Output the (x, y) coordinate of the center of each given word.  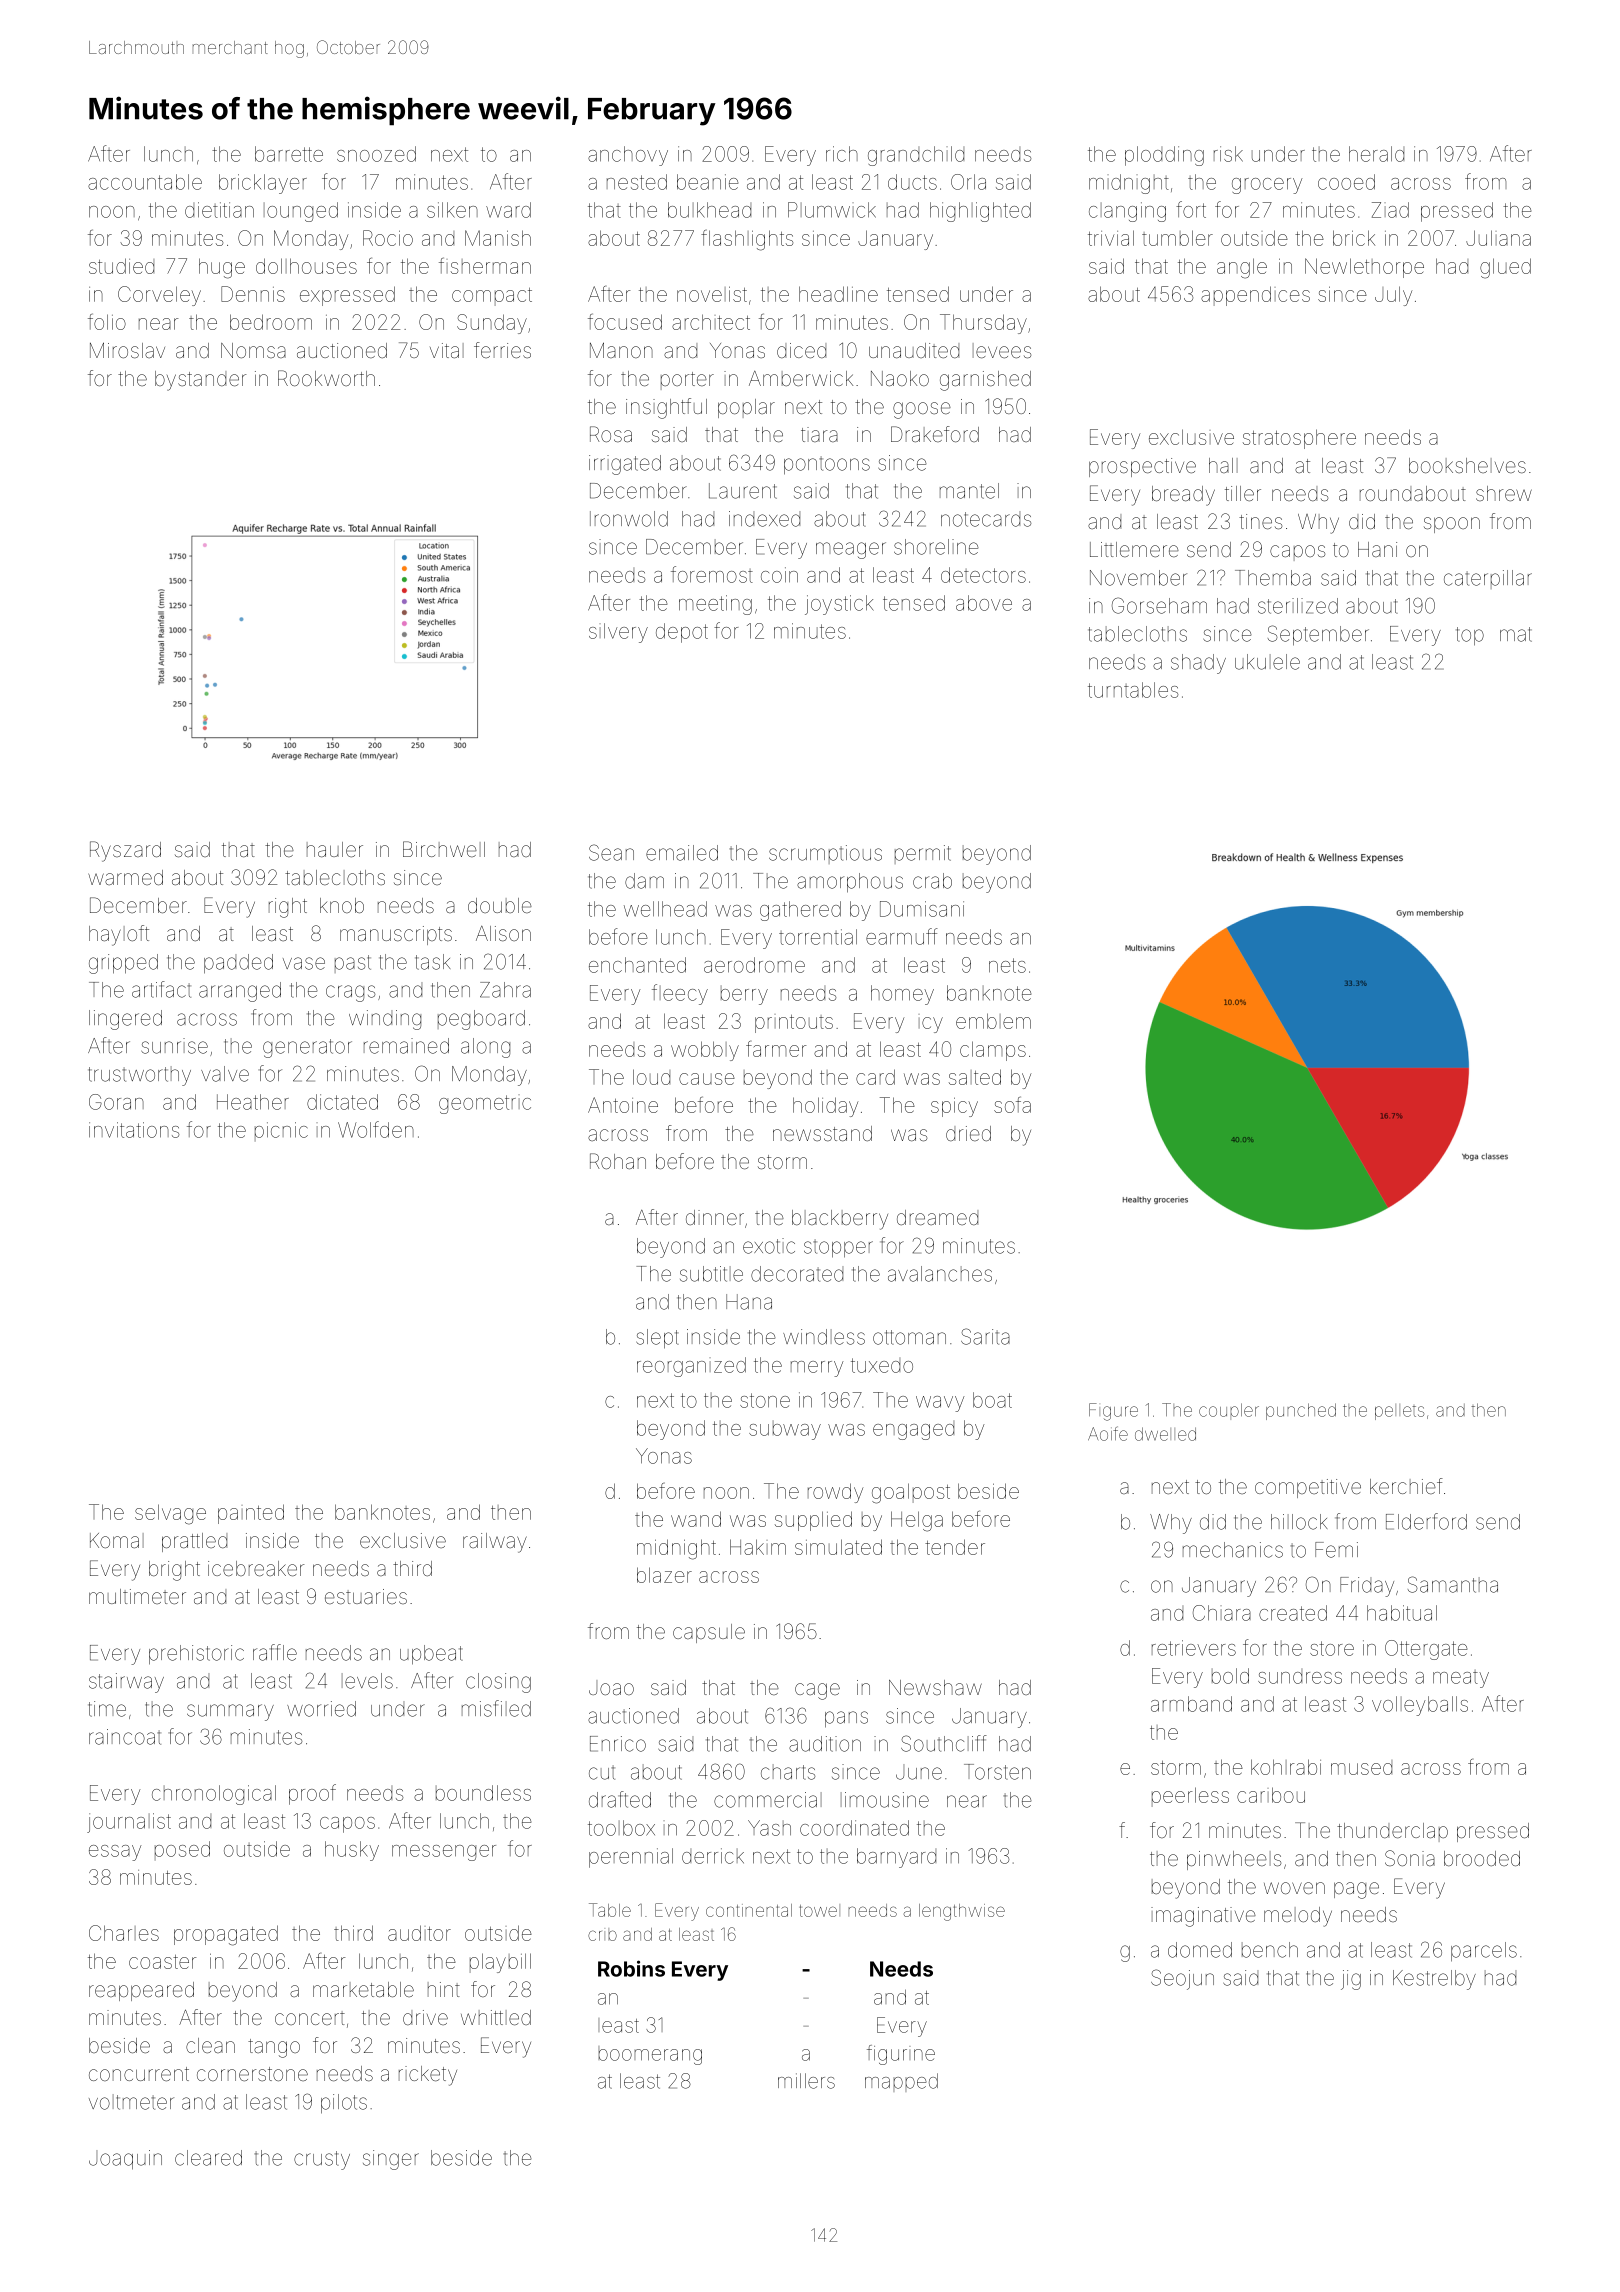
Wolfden (376, 1129)
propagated (226, 1935)
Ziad (1390, 210)
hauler (335, 849)
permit (923, 854)
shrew (1504, 493)
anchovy (628, 156)
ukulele (1267, 662)
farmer (776, 1049)
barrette (289, 154)
